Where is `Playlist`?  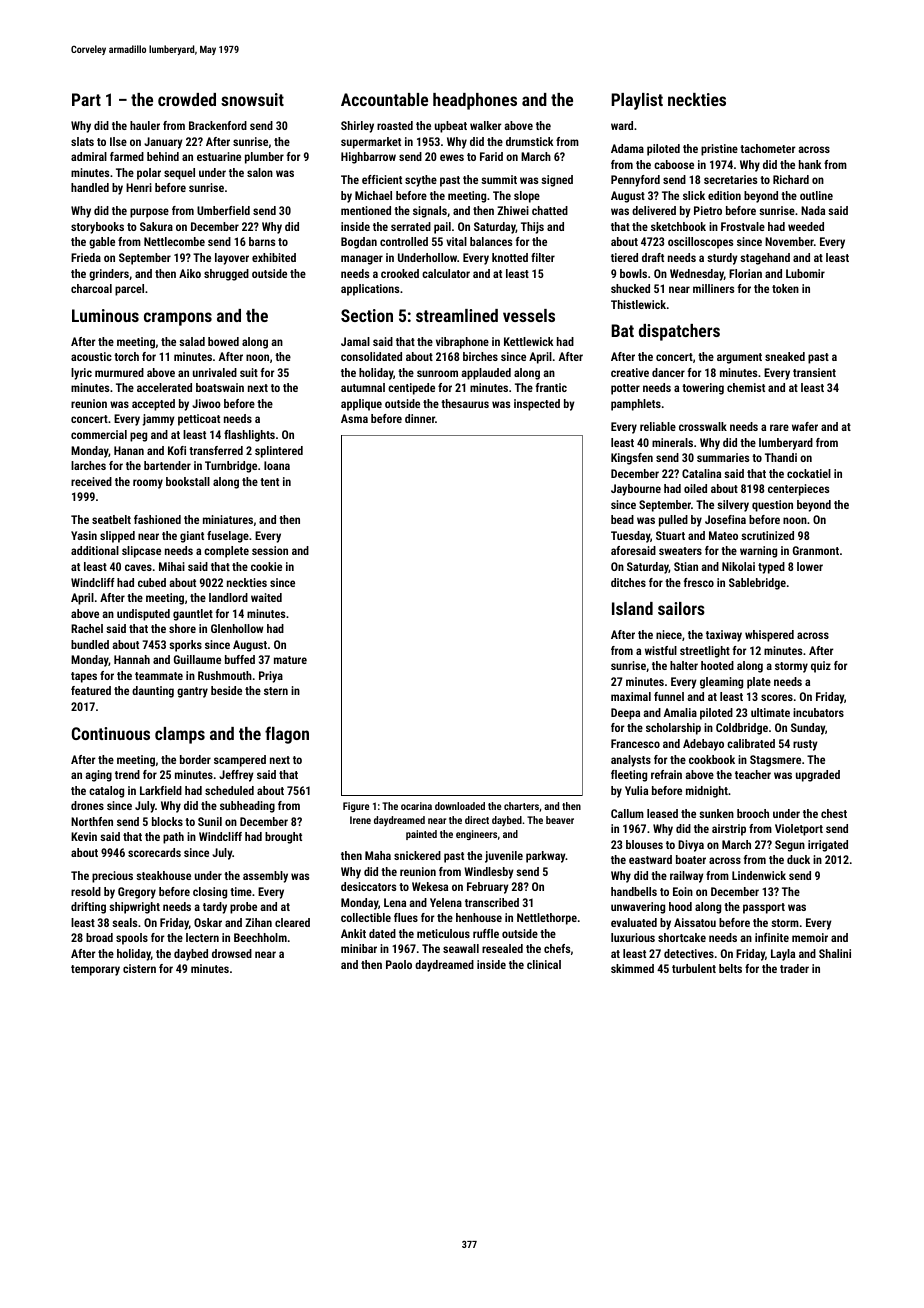 Playlist is located at coordinates (637, 101).
